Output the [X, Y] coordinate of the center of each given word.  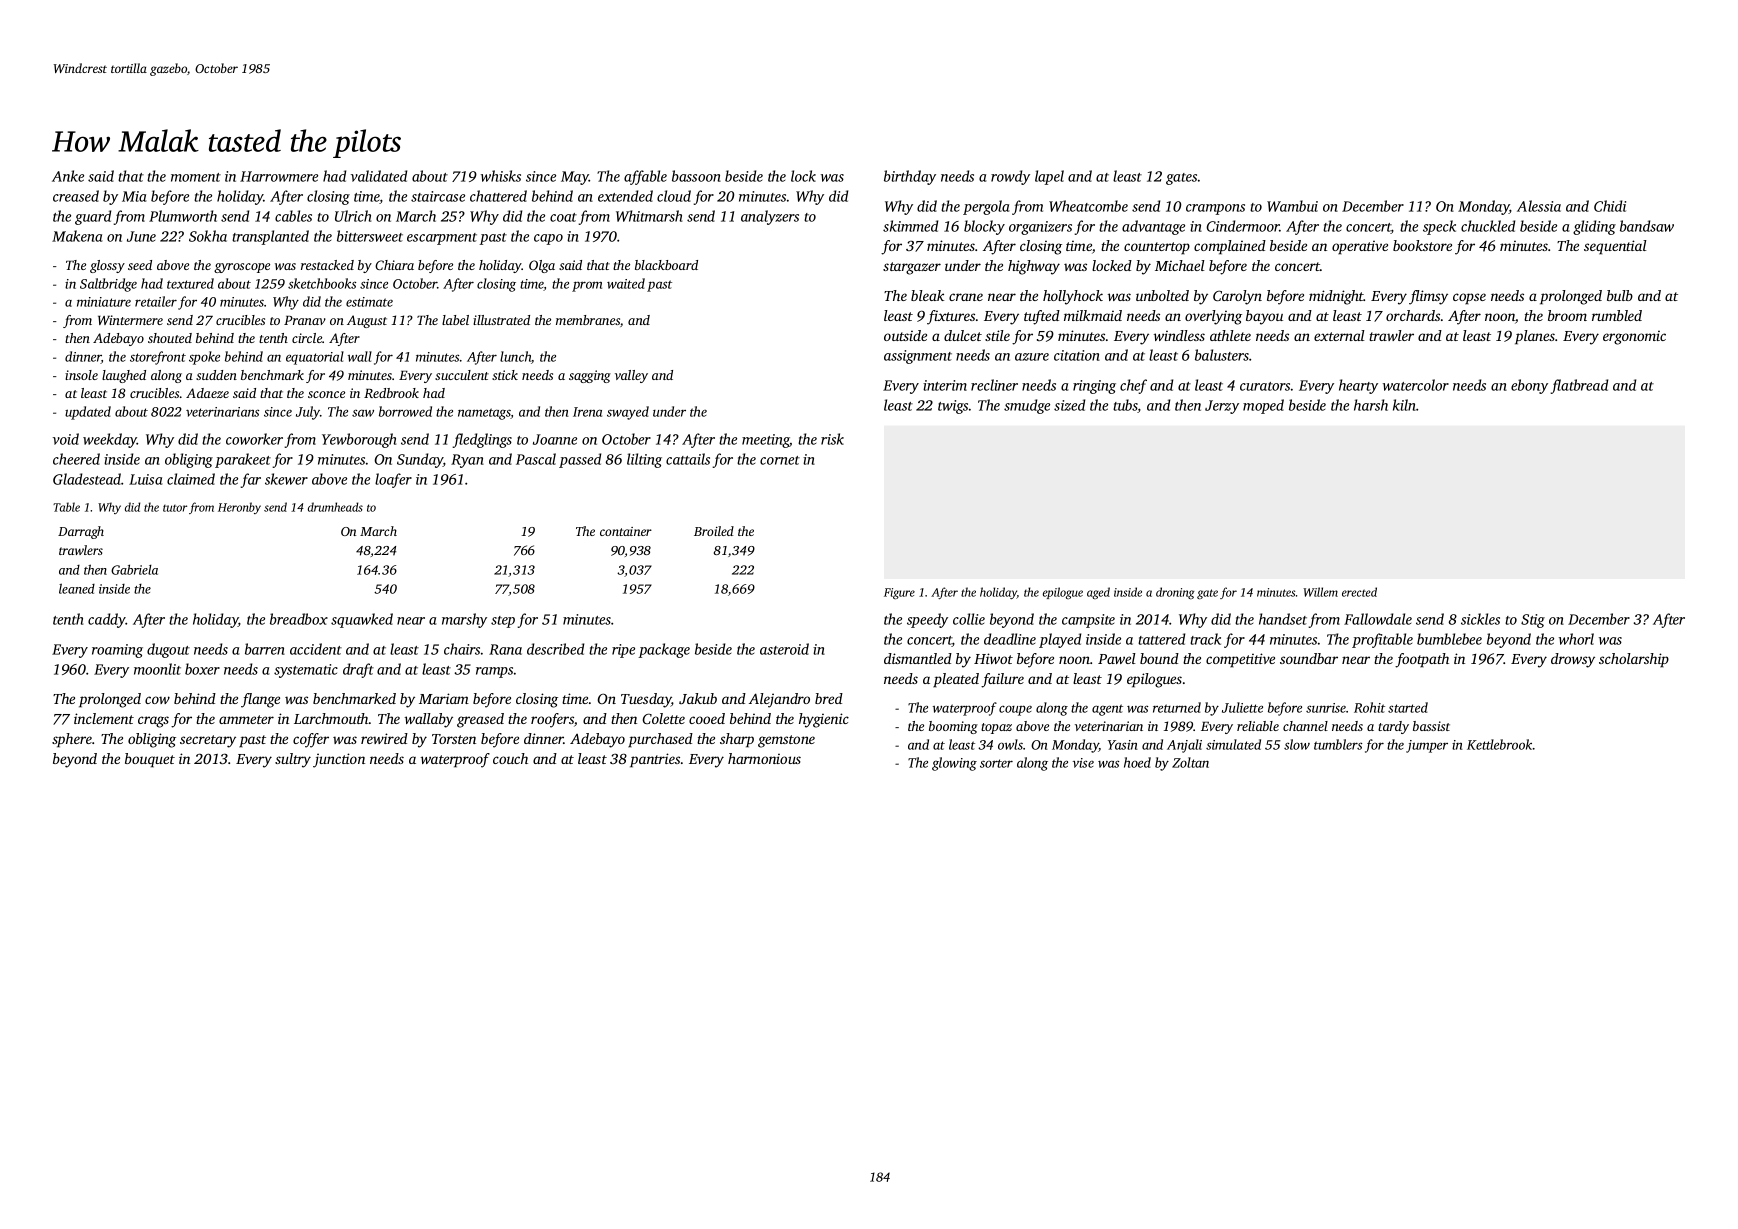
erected [1359, 592]
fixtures [951, 317]
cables [293, 216]
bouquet [150, 760]
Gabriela [134, 569]
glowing [954, 764]
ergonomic [1634, 337]
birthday [910, 177]
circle [307, 338]
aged [1098, 593]
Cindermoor [1243, 226]
